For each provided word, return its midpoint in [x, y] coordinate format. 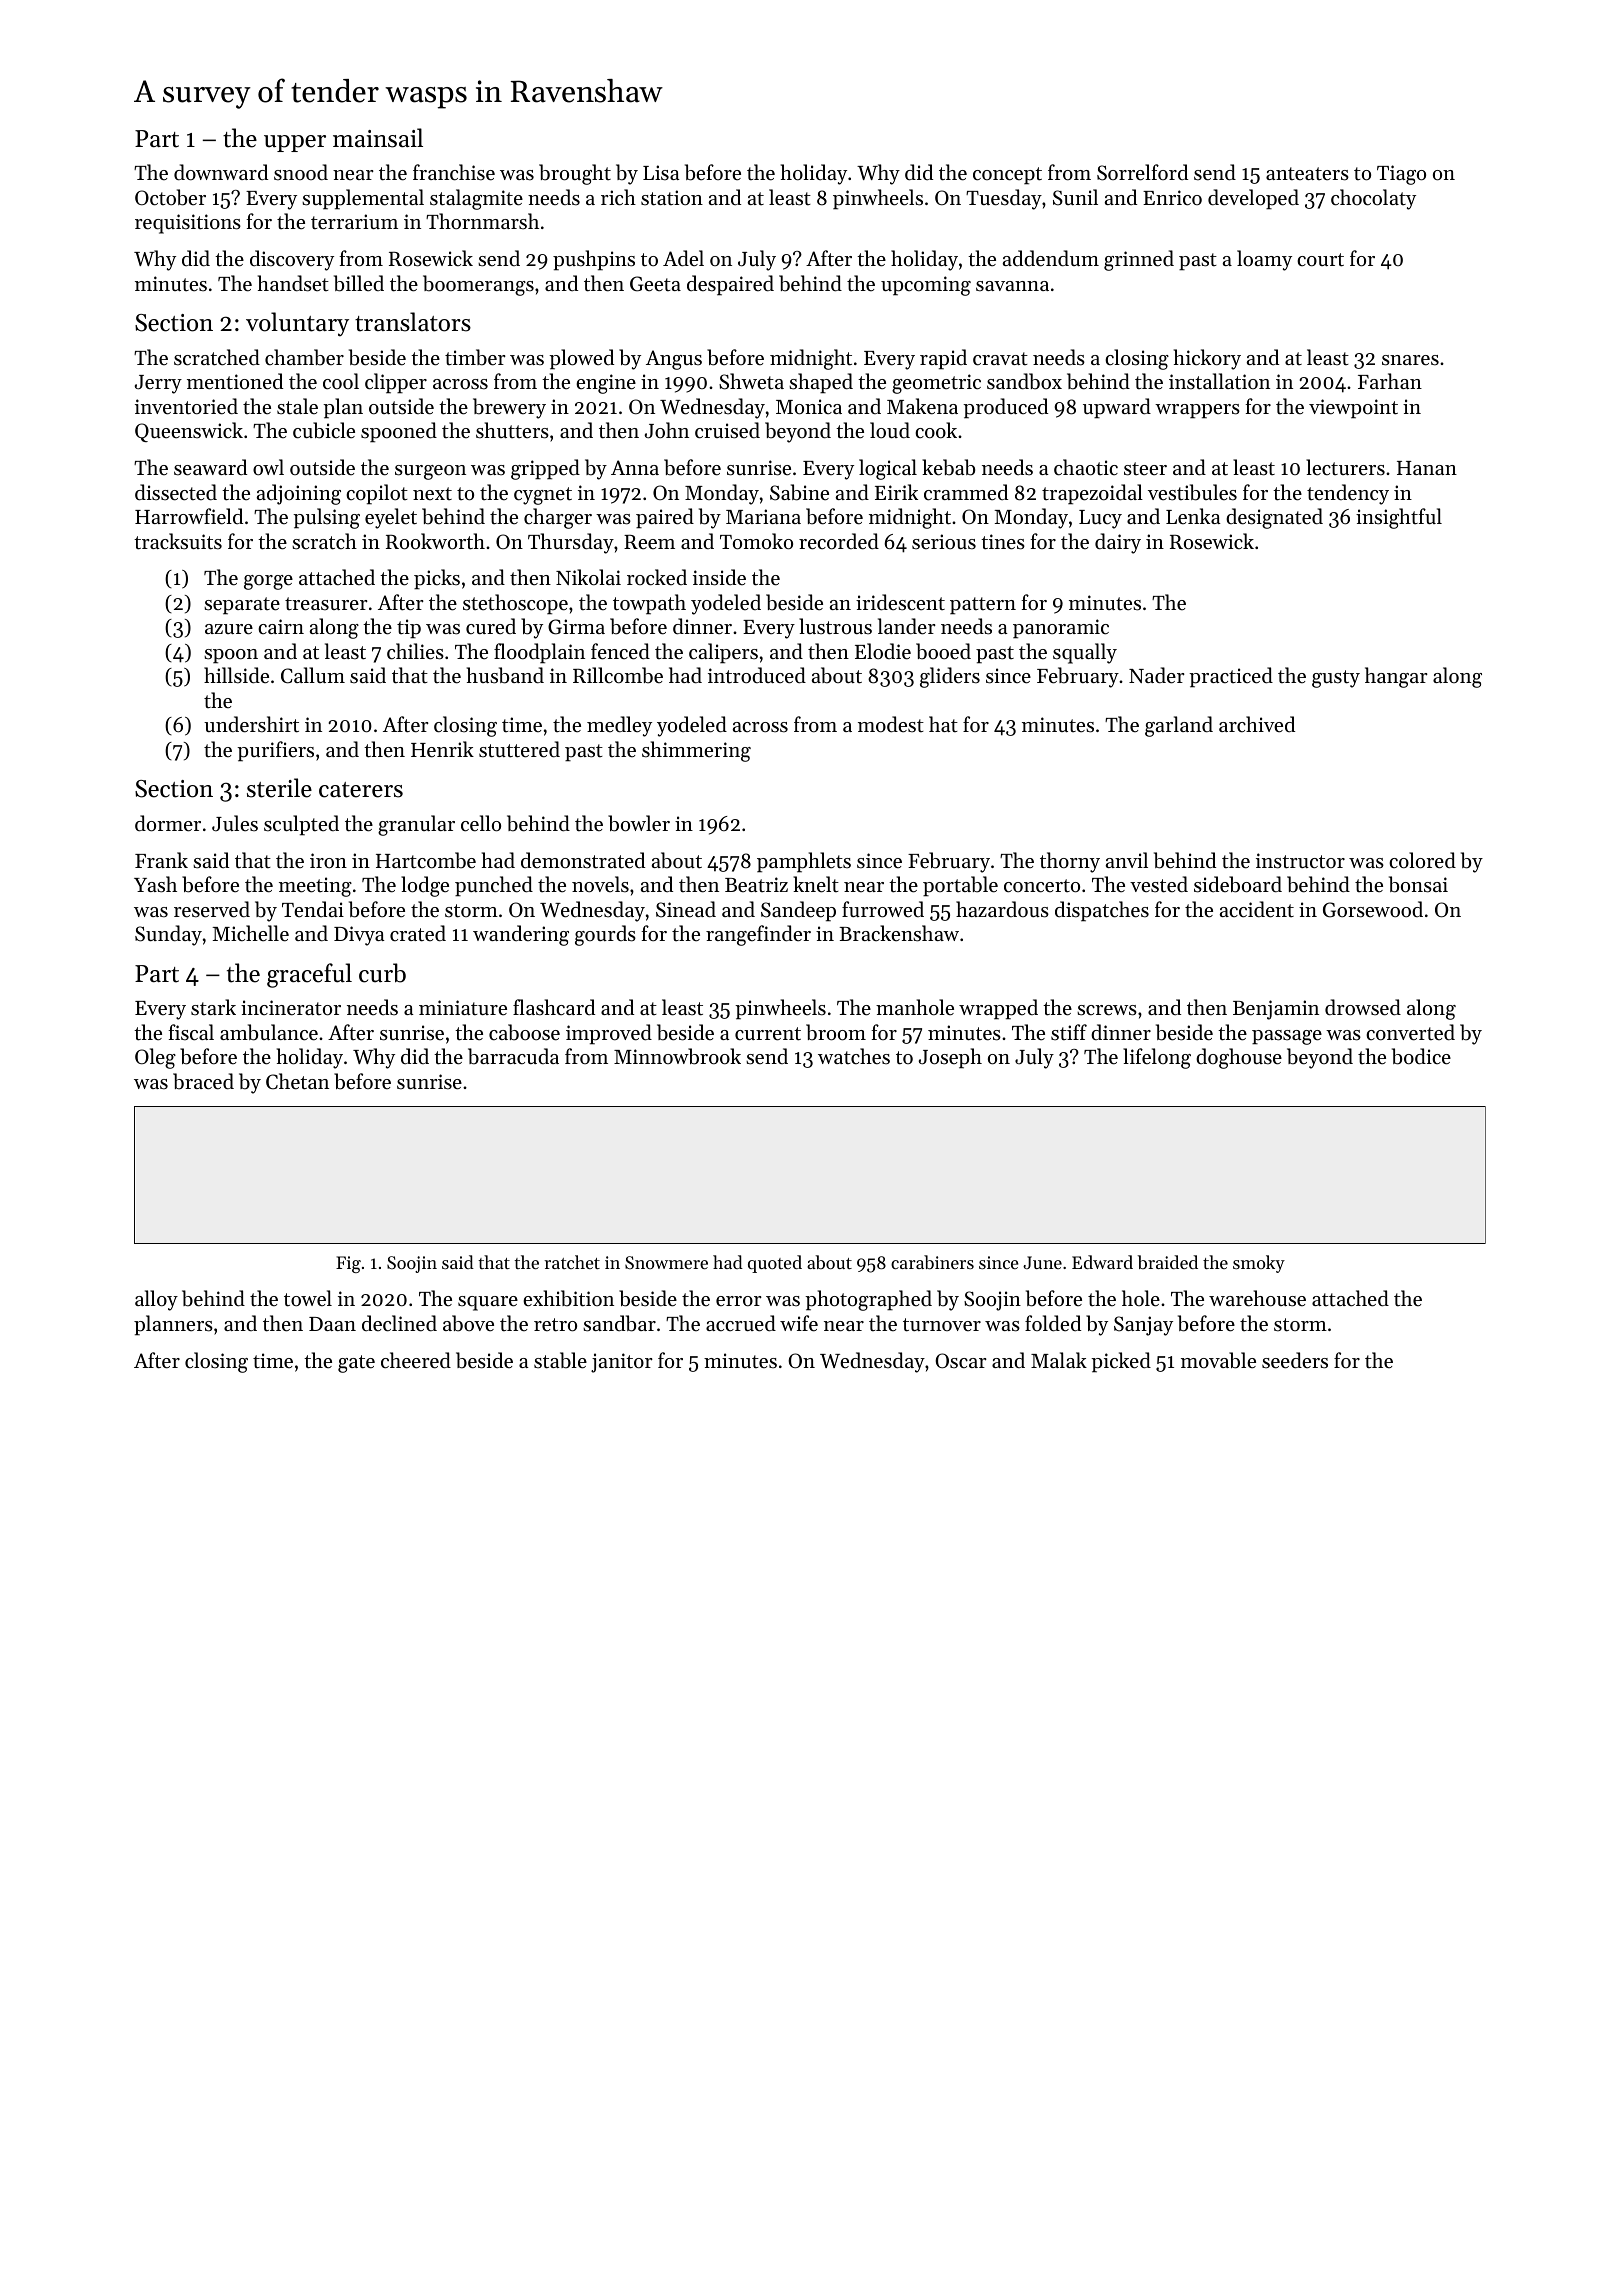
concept [1007, 176]
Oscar [961, 1360]
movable [1218, 1360]
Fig [348, 1264]
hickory [1207, 359]
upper [295, 143]
